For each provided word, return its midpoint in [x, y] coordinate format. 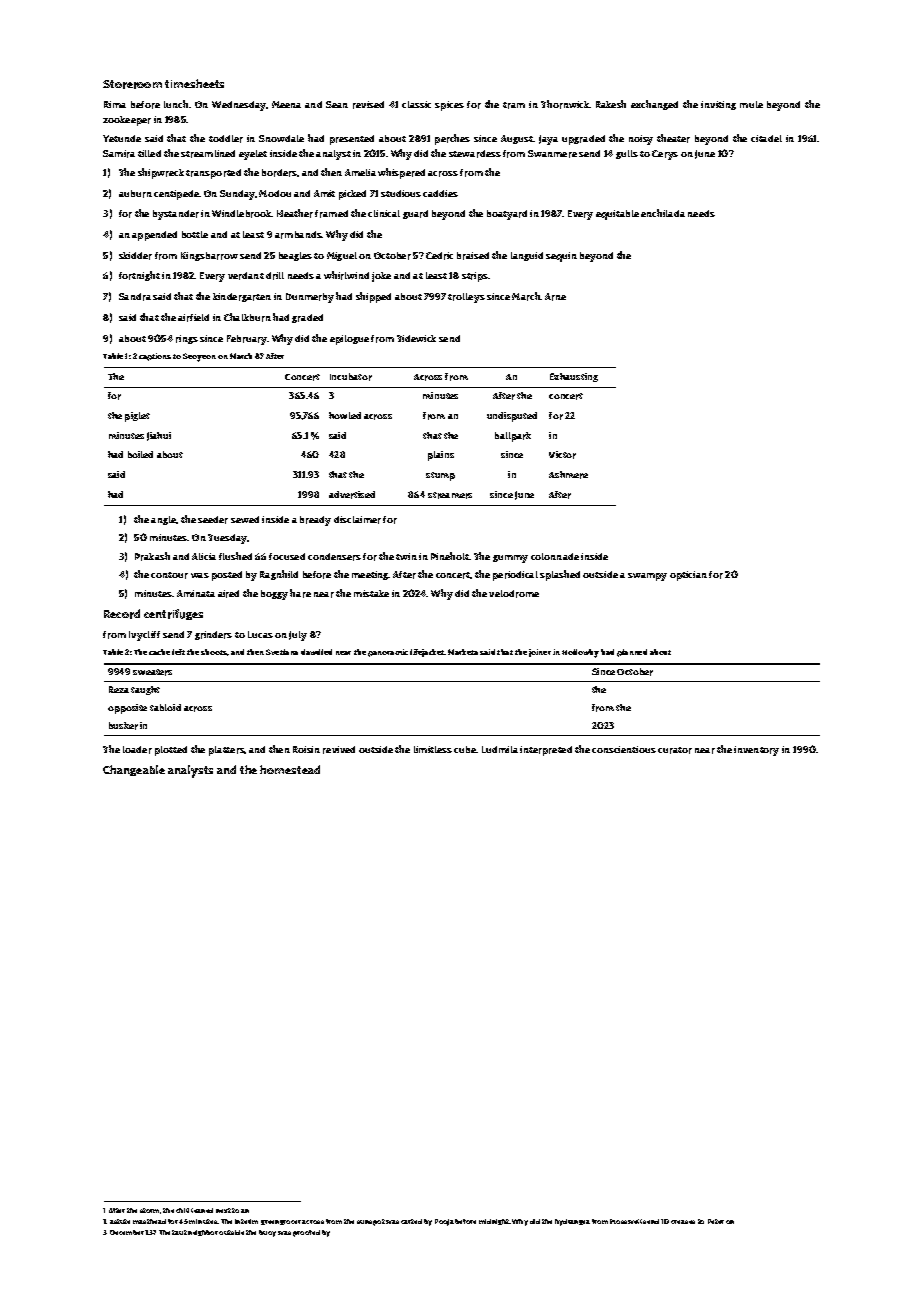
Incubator [351, 377]
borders [280, 173]
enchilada [663, 213]
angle [164, 520]
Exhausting [574, 377]
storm [149, 1210]
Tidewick [416, 338]
